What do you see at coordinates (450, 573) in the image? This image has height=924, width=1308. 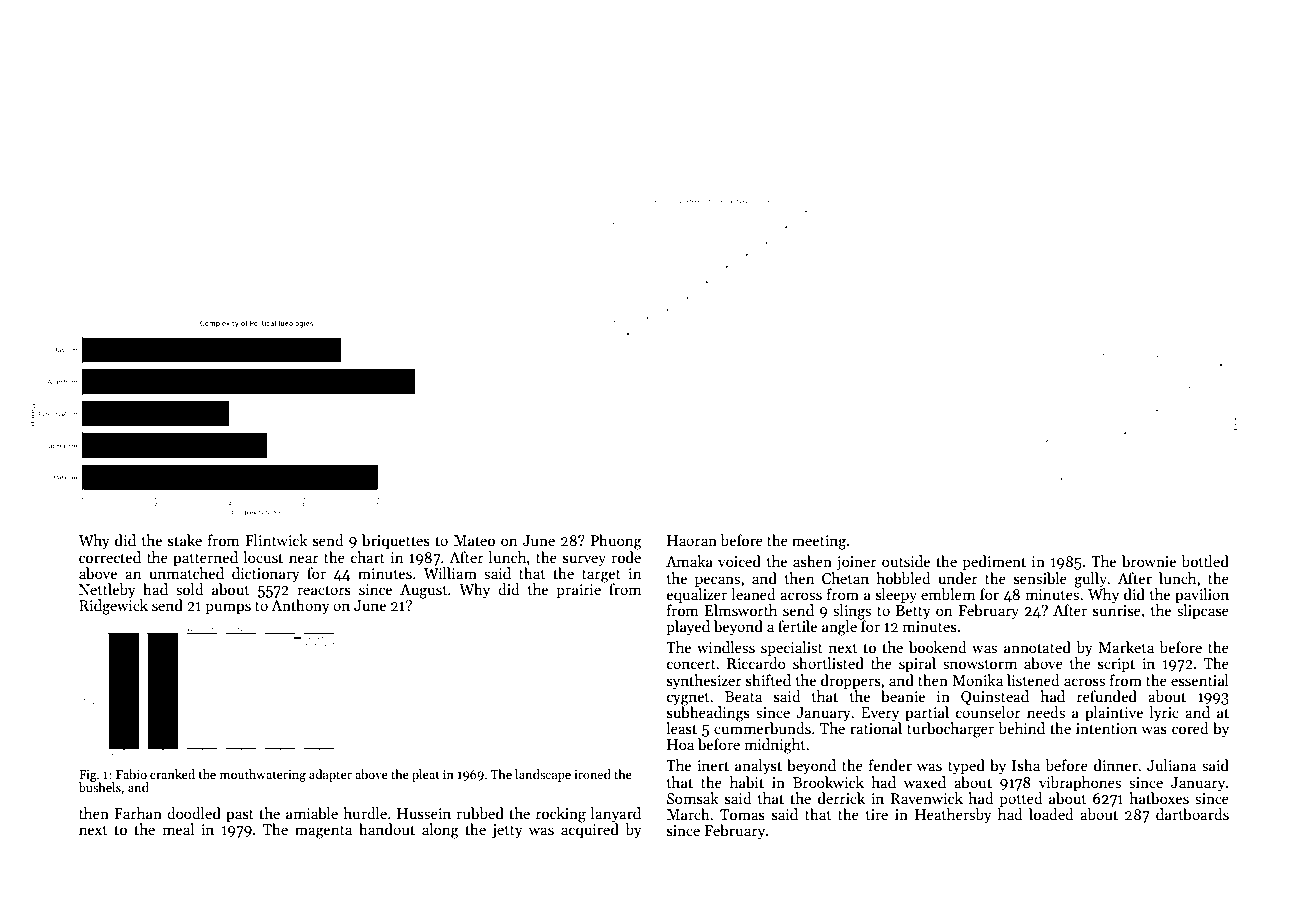 I see `William` at bounding box center [450, 573].
